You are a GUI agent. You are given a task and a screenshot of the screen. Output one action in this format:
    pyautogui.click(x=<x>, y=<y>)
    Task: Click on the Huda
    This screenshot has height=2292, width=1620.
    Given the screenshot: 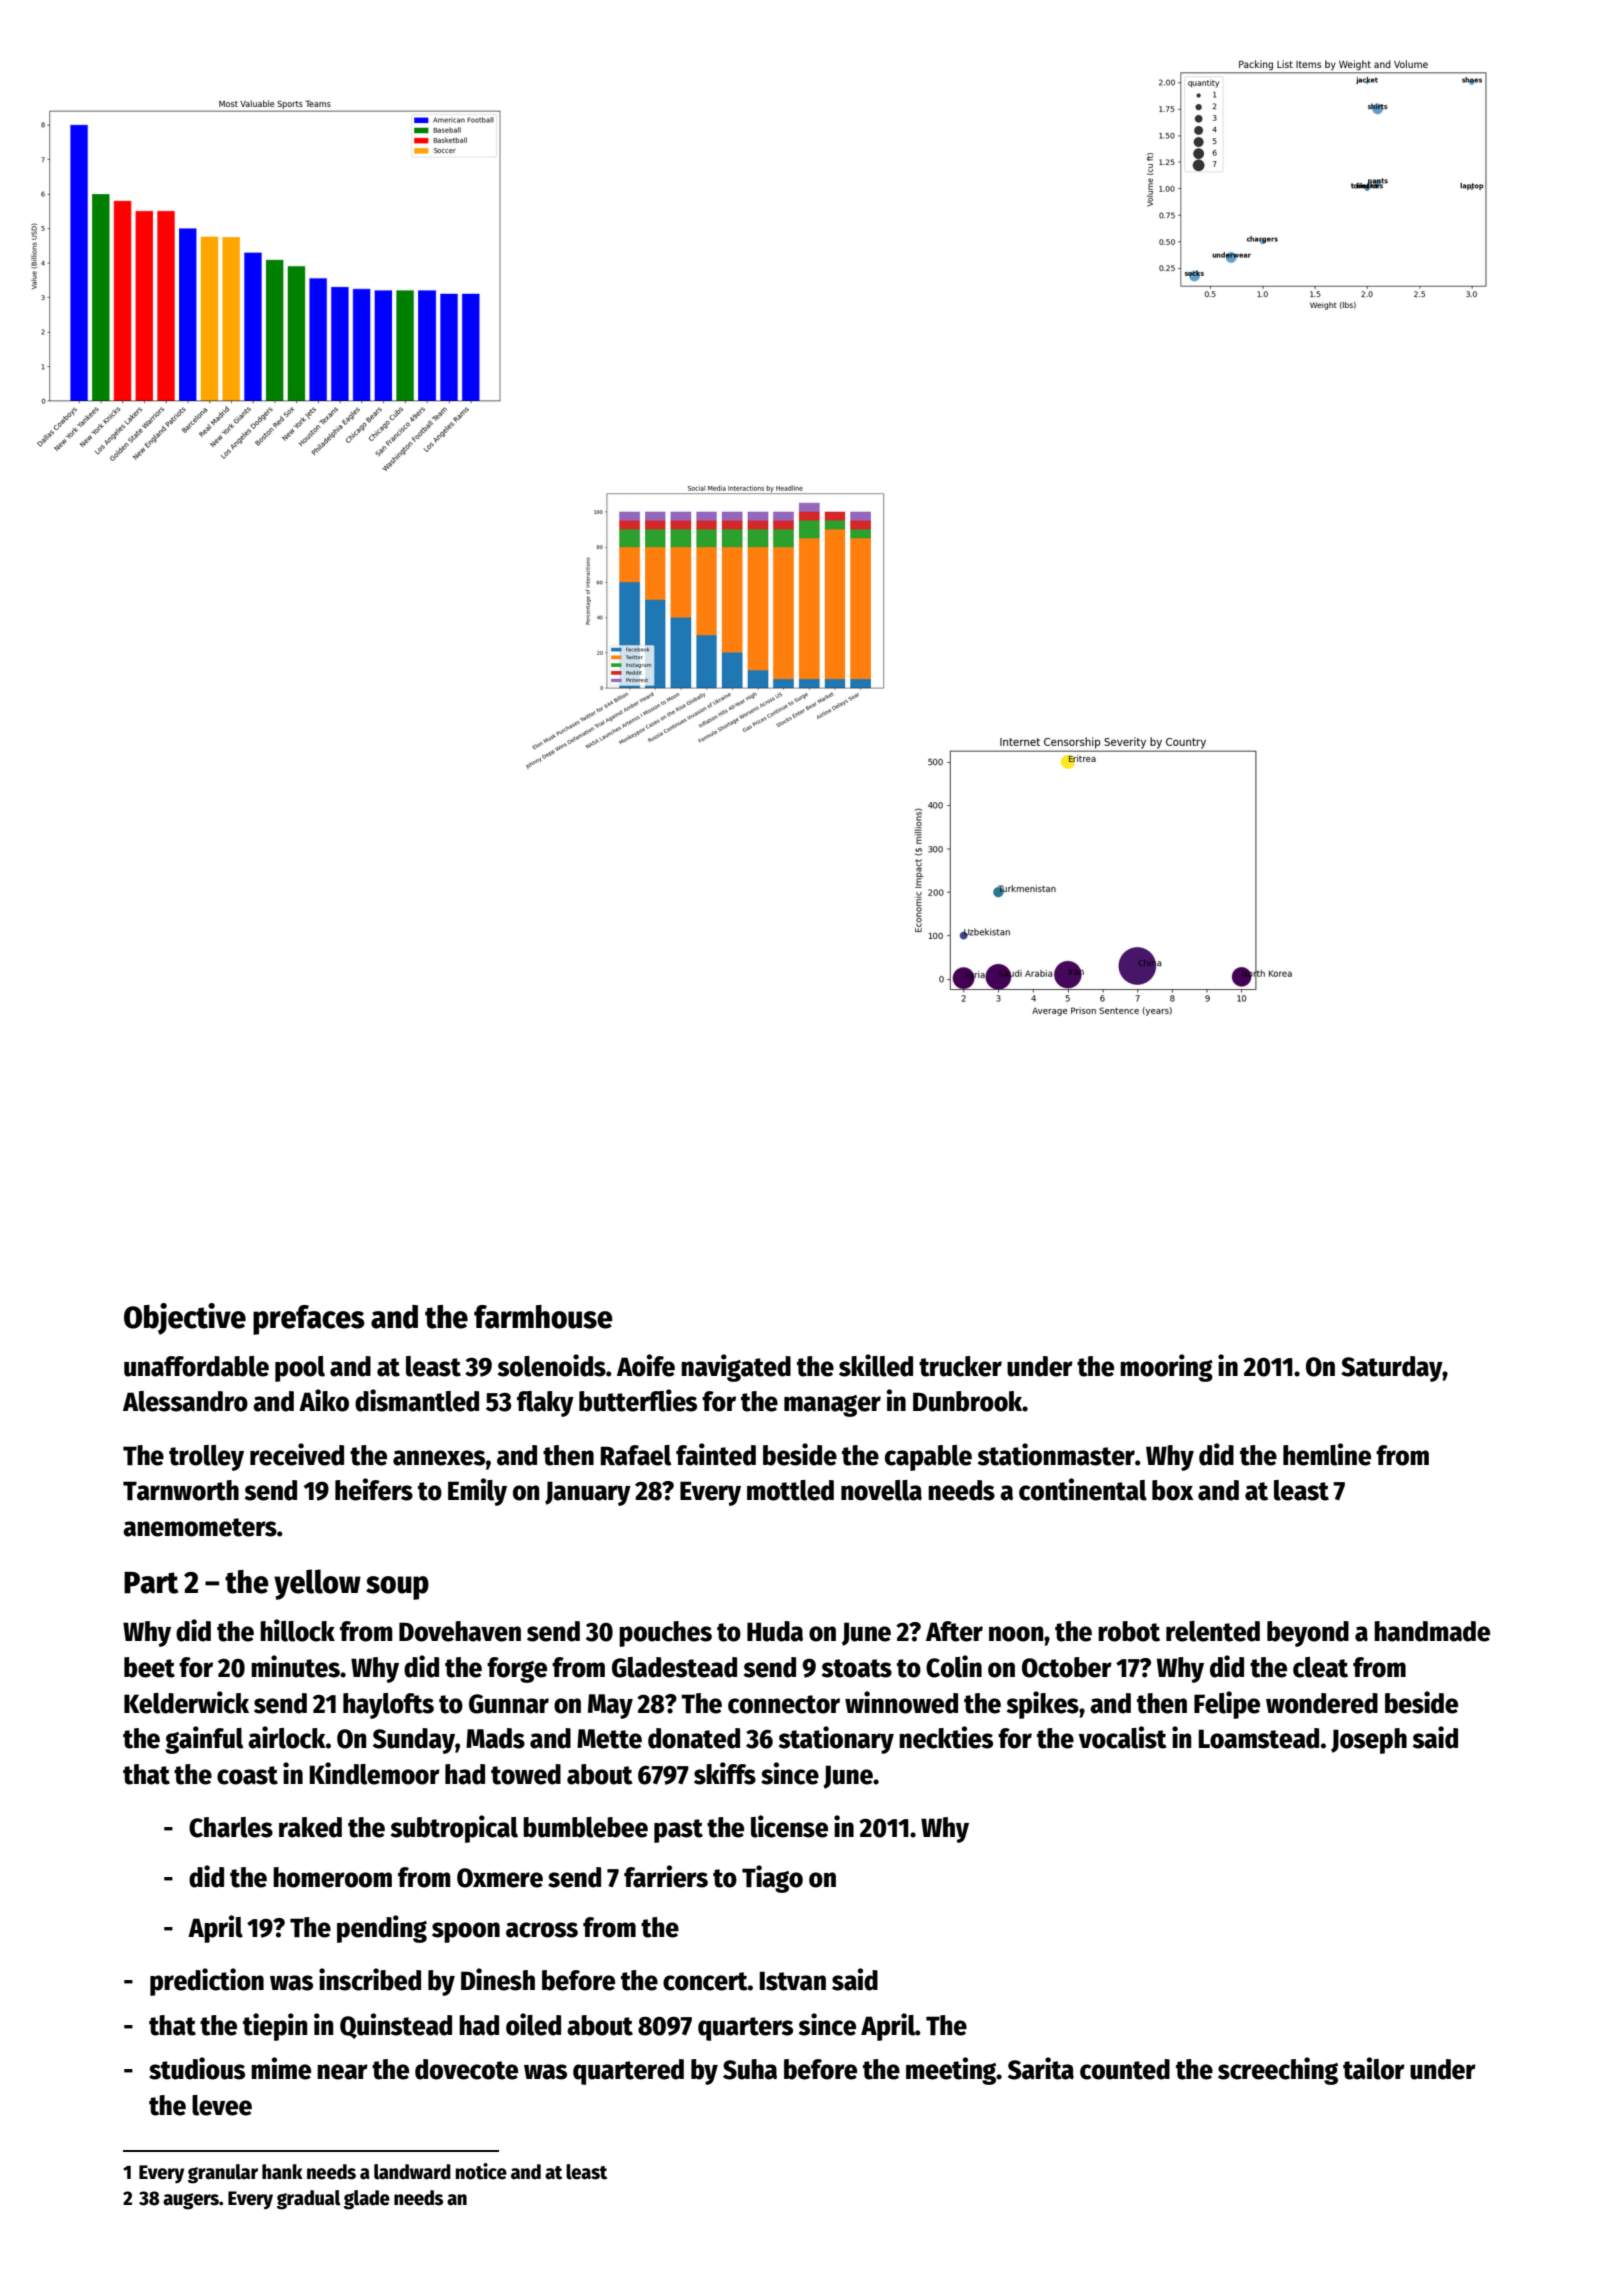 What is the action you would take?
    pyautogui.click(x=775, y=1631)
